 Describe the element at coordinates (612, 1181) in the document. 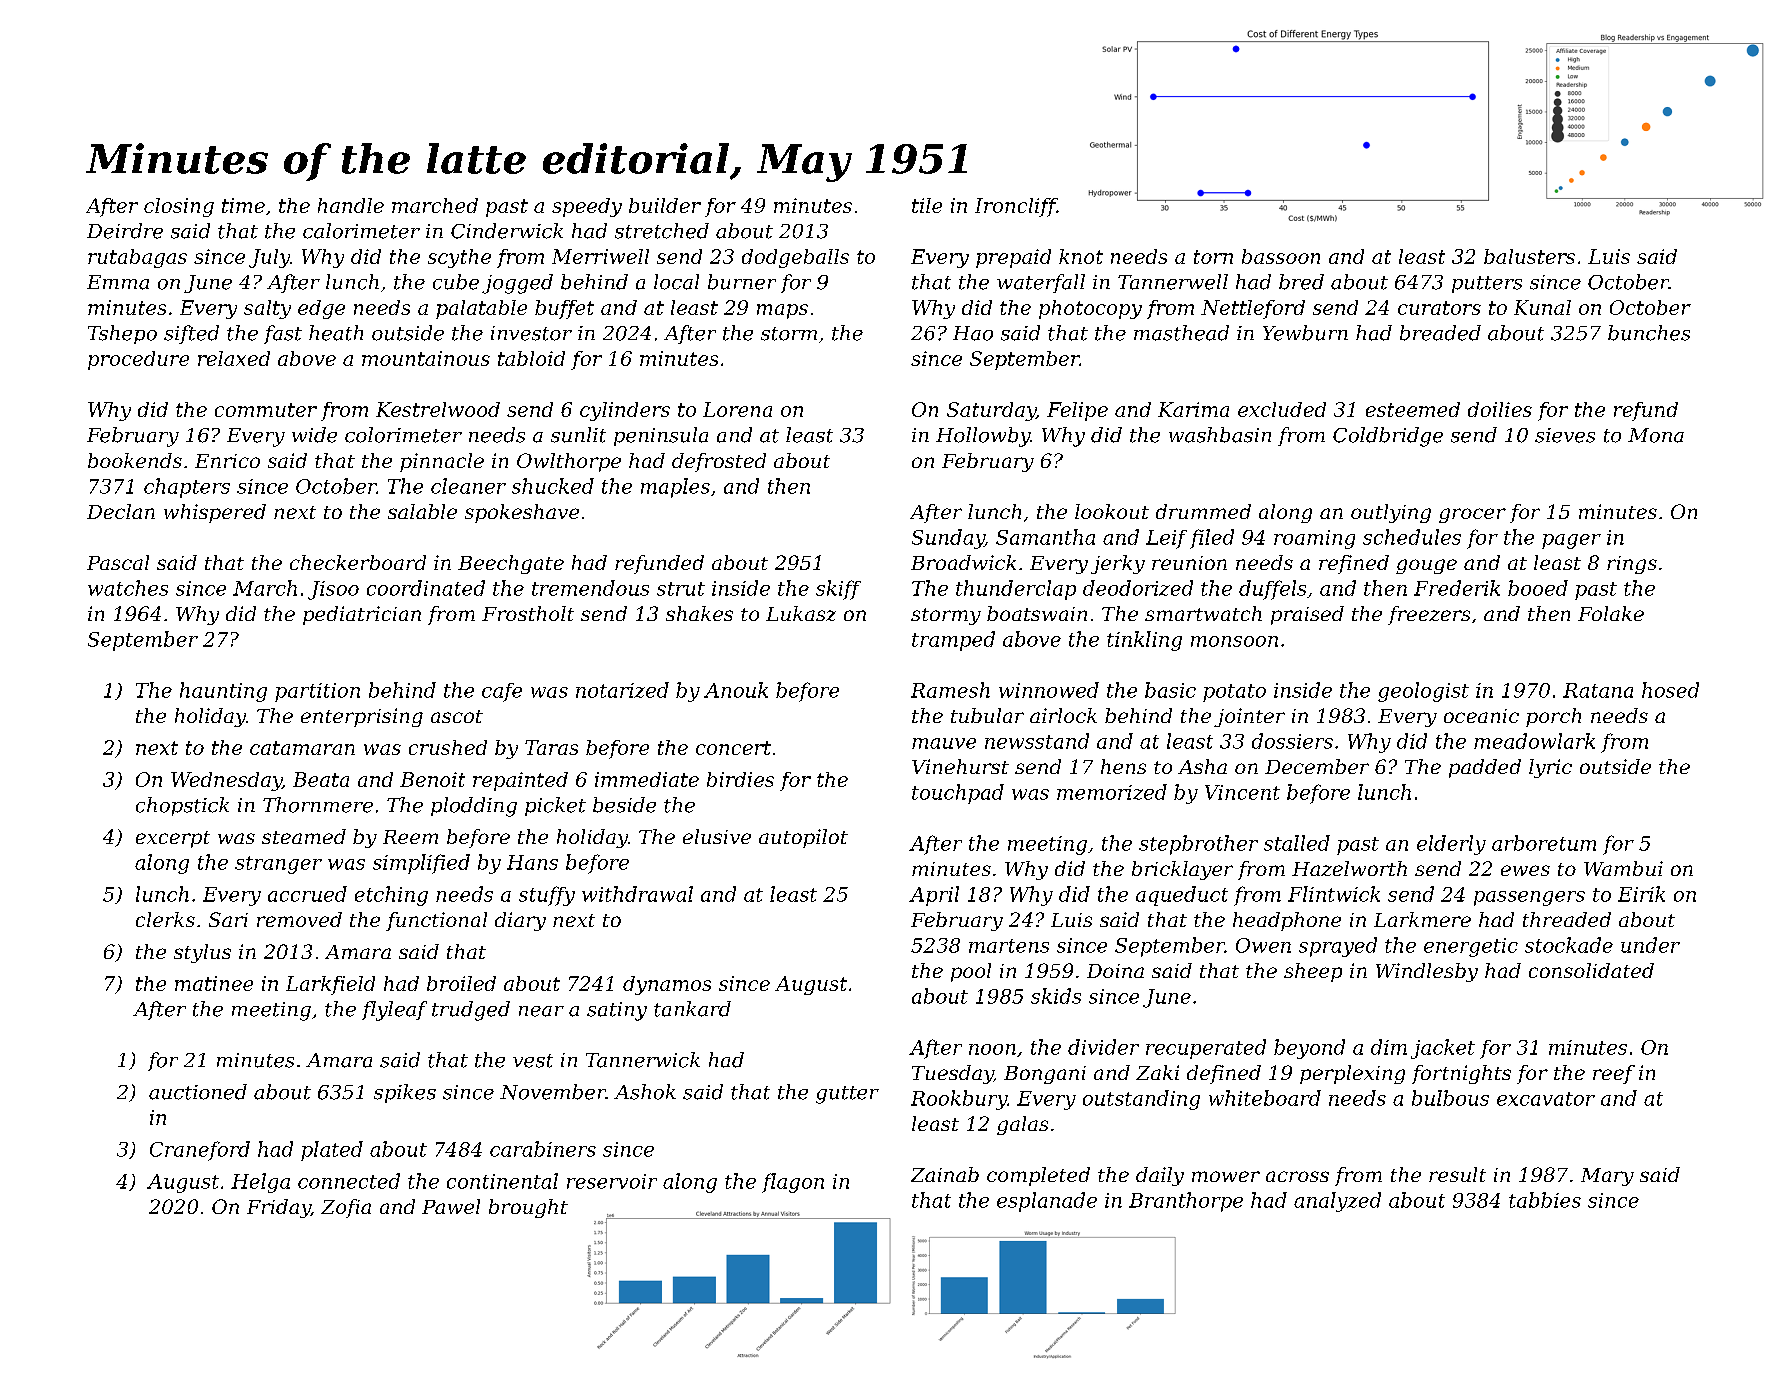

I see `reservoir` at that location.
